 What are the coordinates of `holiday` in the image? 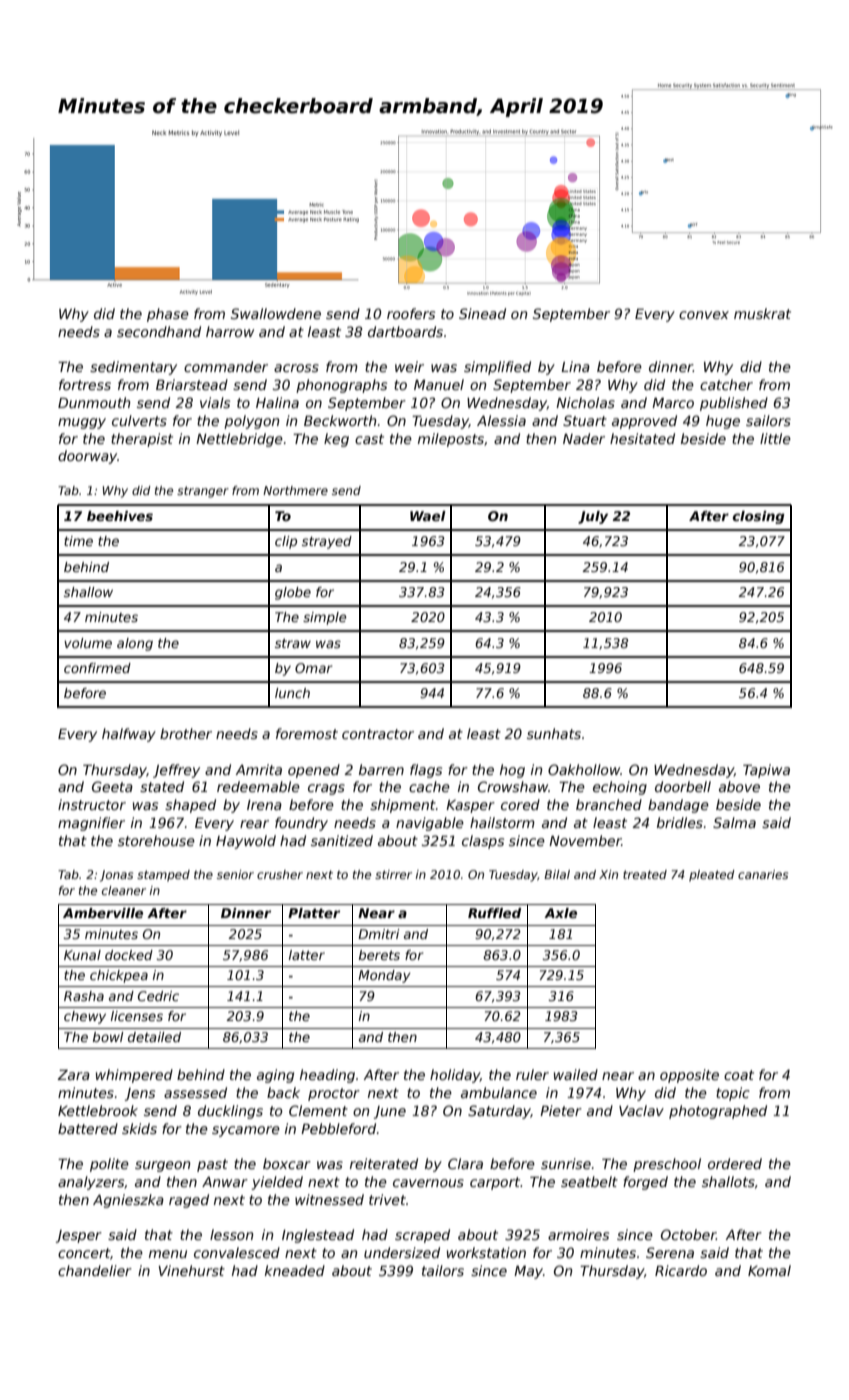 It's located at (455, 1076).
